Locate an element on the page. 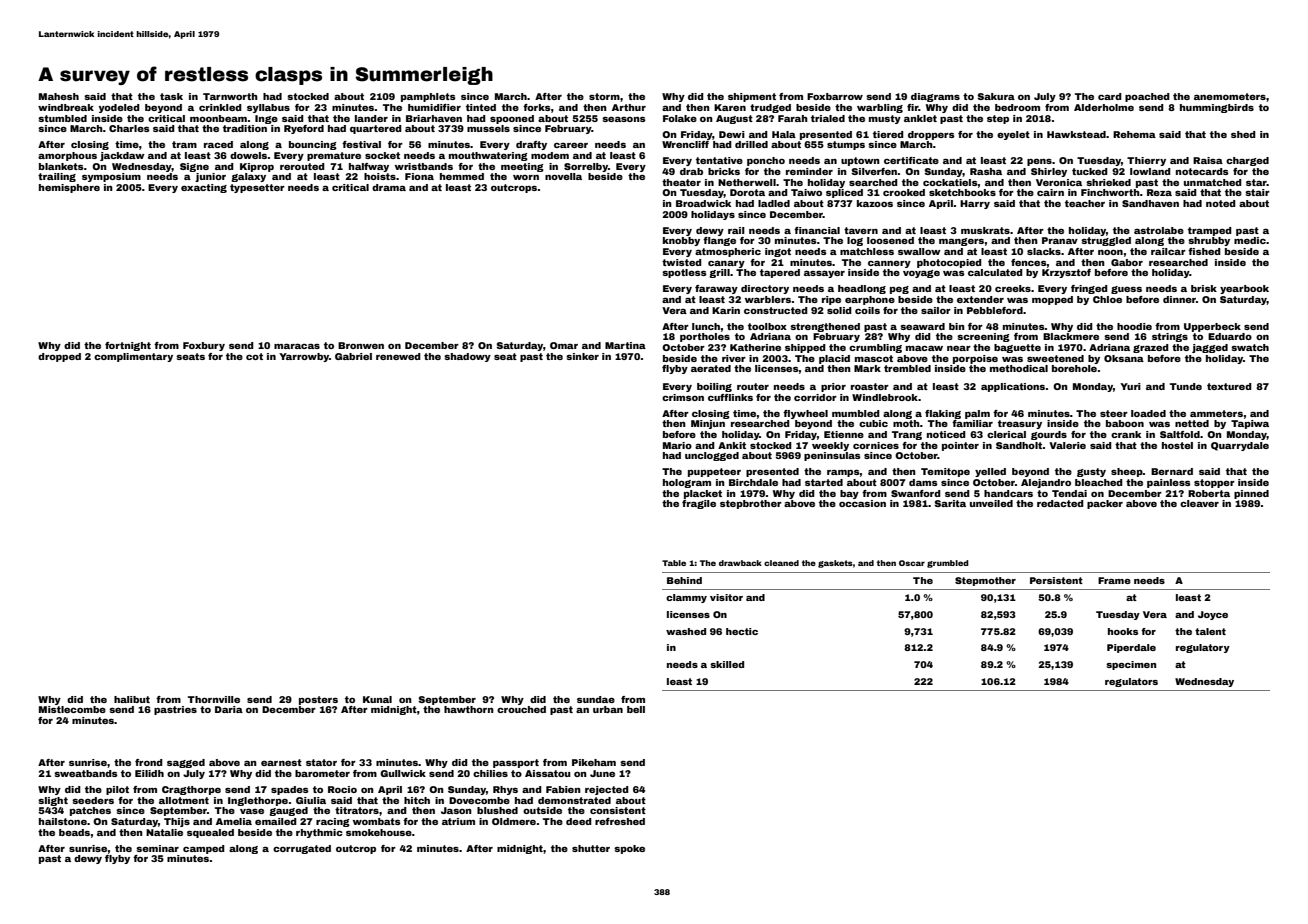 This image has height=924, width=1308. financial is located at coordinates (817, 230).
